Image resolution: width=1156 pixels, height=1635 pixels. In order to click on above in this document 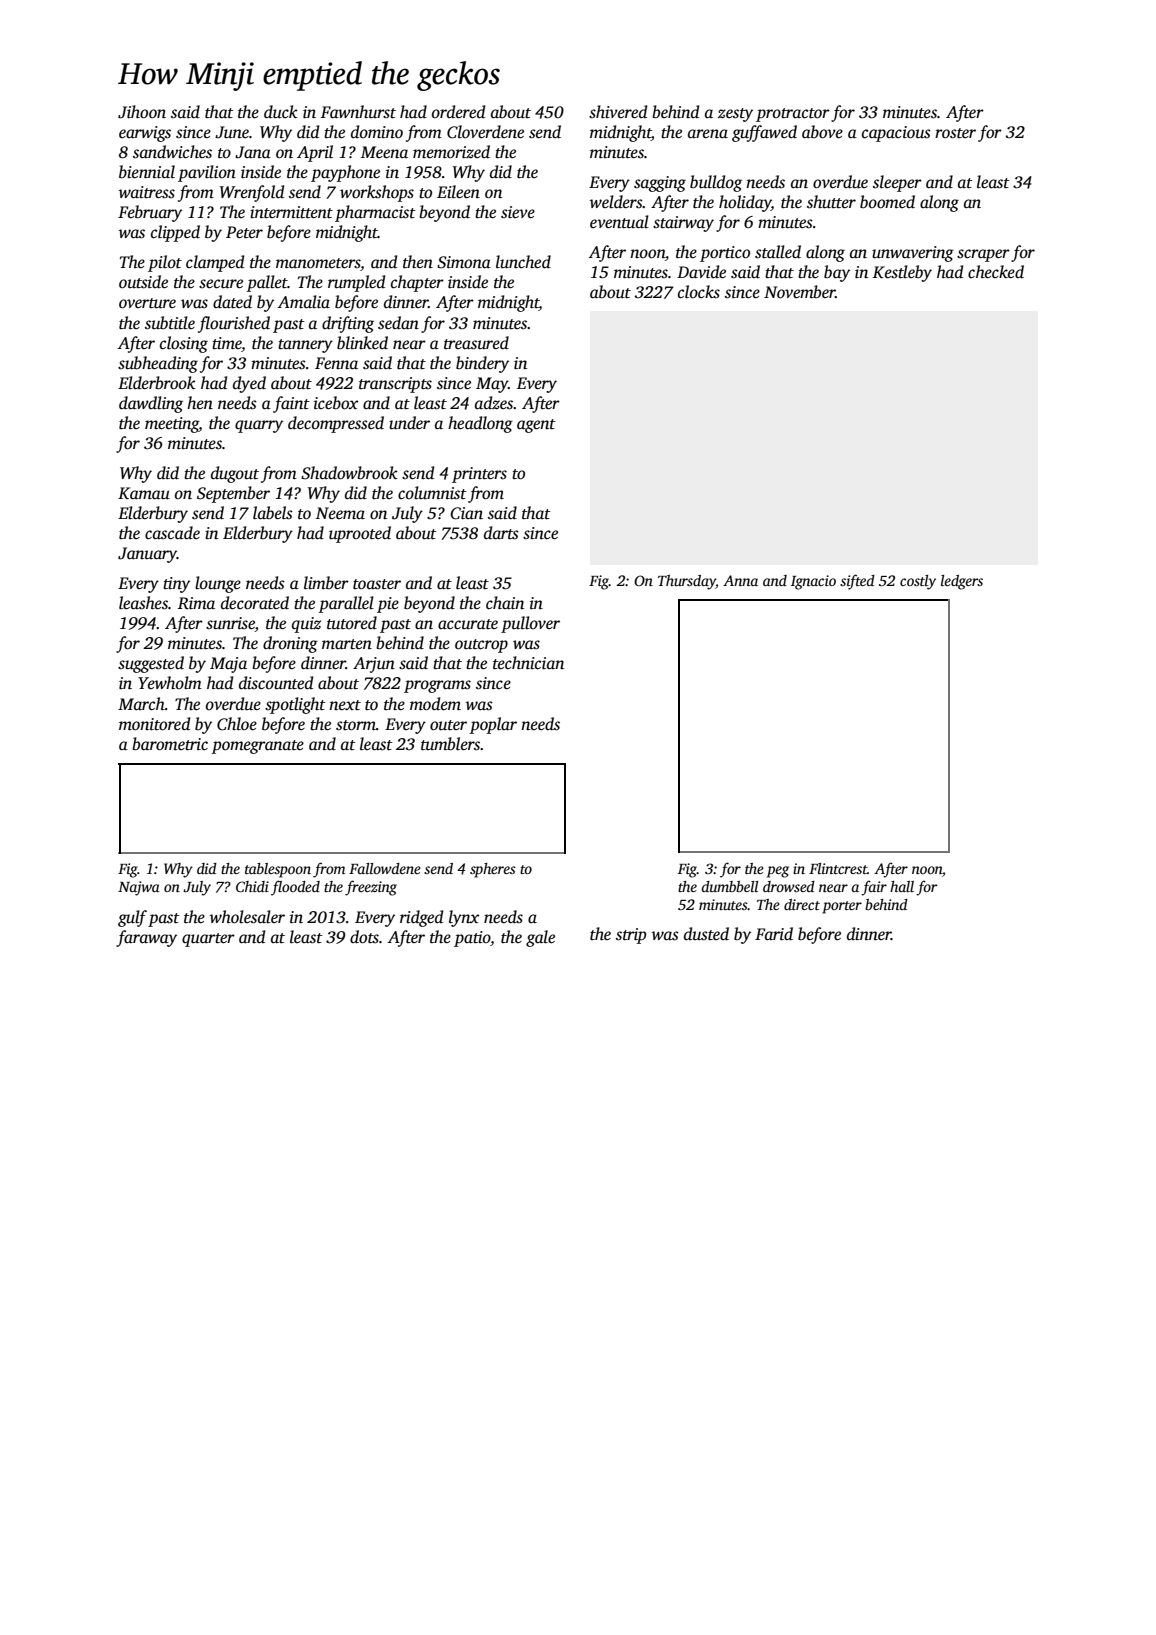, I will do `click(822, 132)`.
